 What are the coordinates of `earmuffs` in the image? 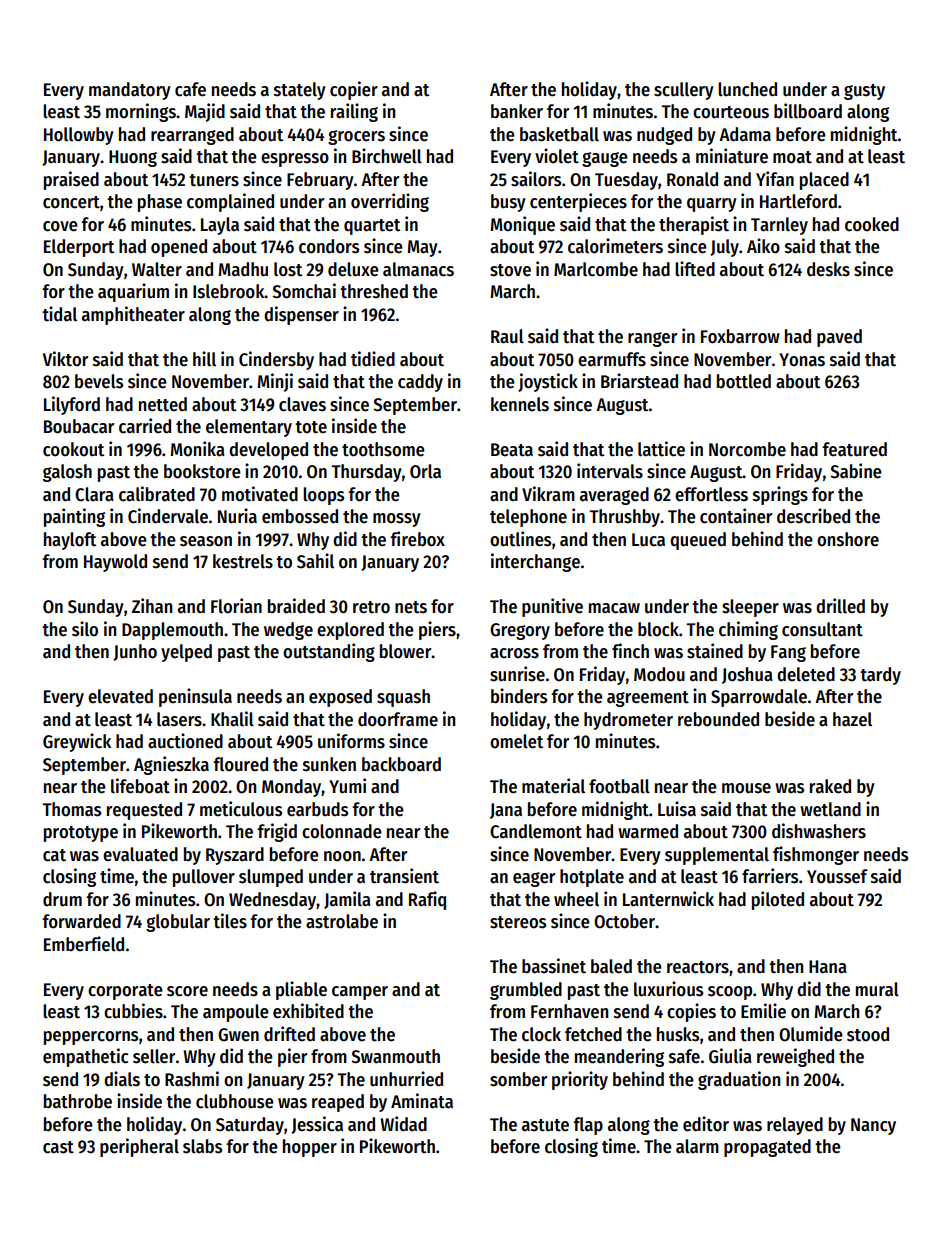 It's located at (612, 359).
